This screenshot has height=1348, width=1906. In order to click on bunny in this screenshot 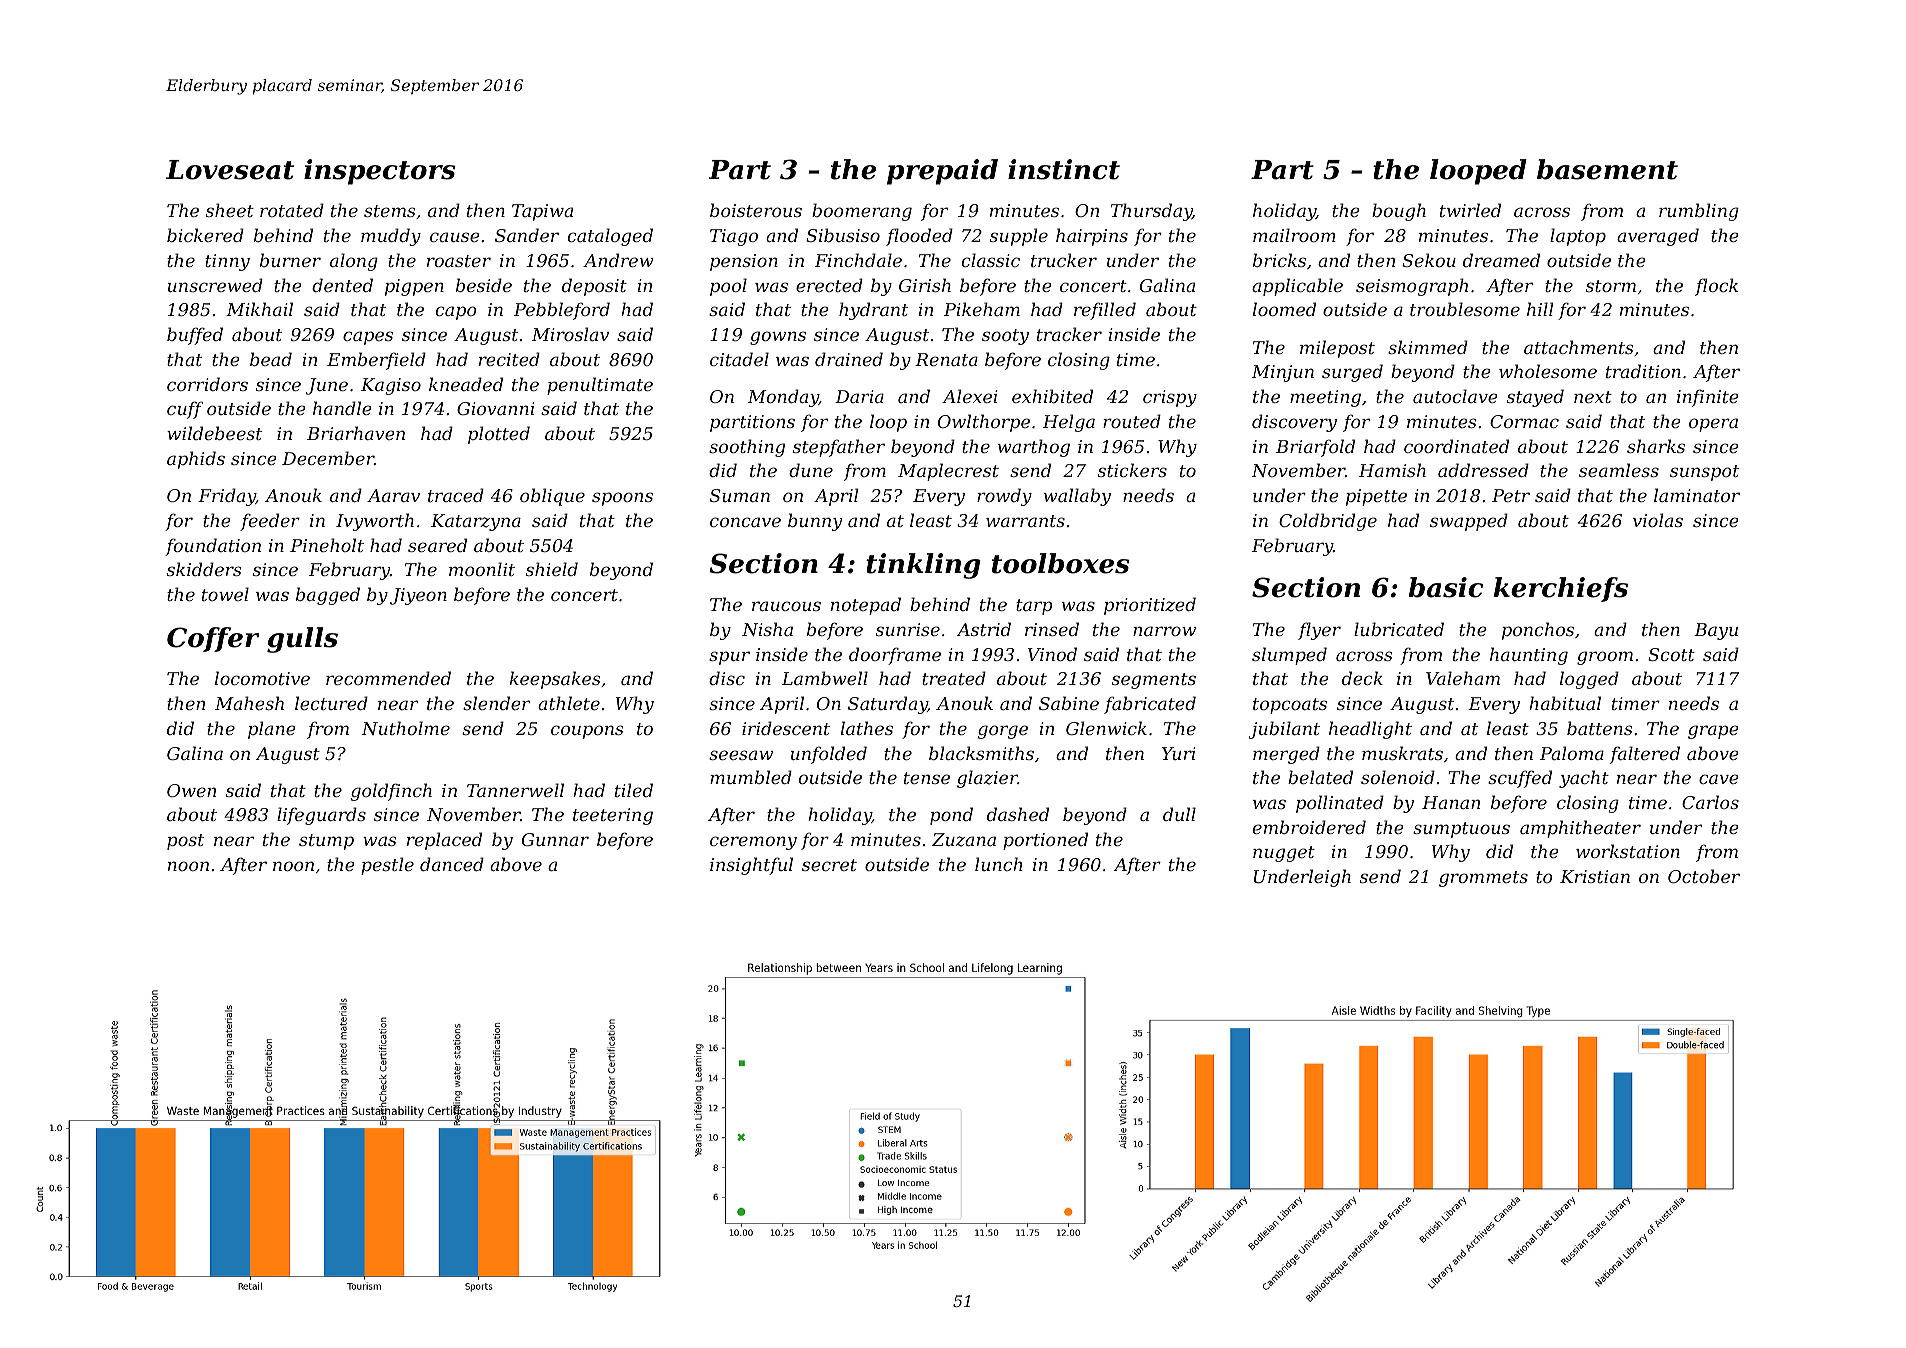, I will do `click(815, 522)`.
